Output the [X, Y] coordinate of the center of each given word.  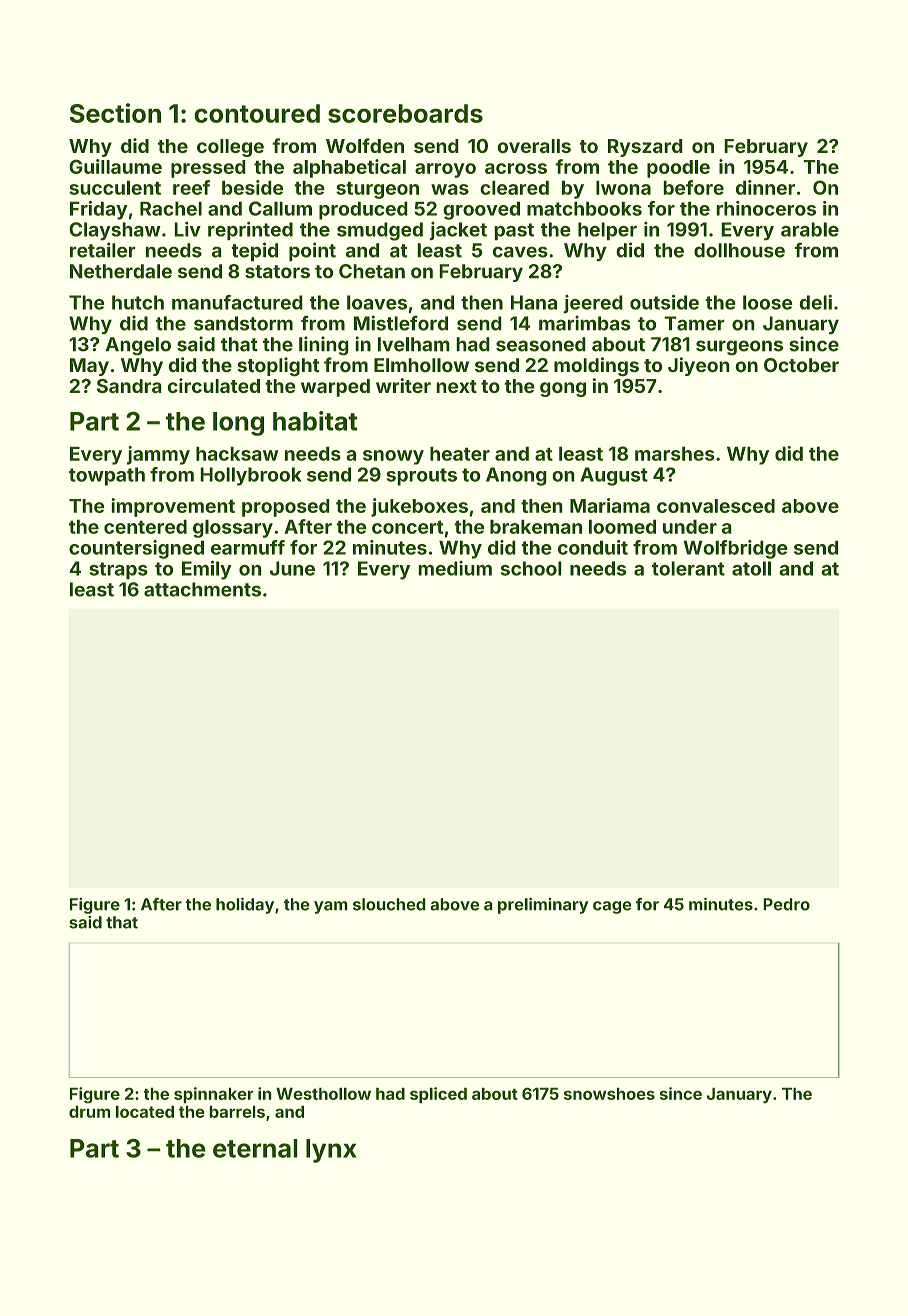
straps [119, 570]
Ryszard [645, 148]
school [531, 568]
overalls [534, 146]
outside [664, 302]
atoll [751, 568]
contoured [257, 113]
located [145, 1112]
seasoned [540, 344]
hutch [138, 302]
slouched [389, 904]
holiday [245, 906]
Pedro [787, 904]
